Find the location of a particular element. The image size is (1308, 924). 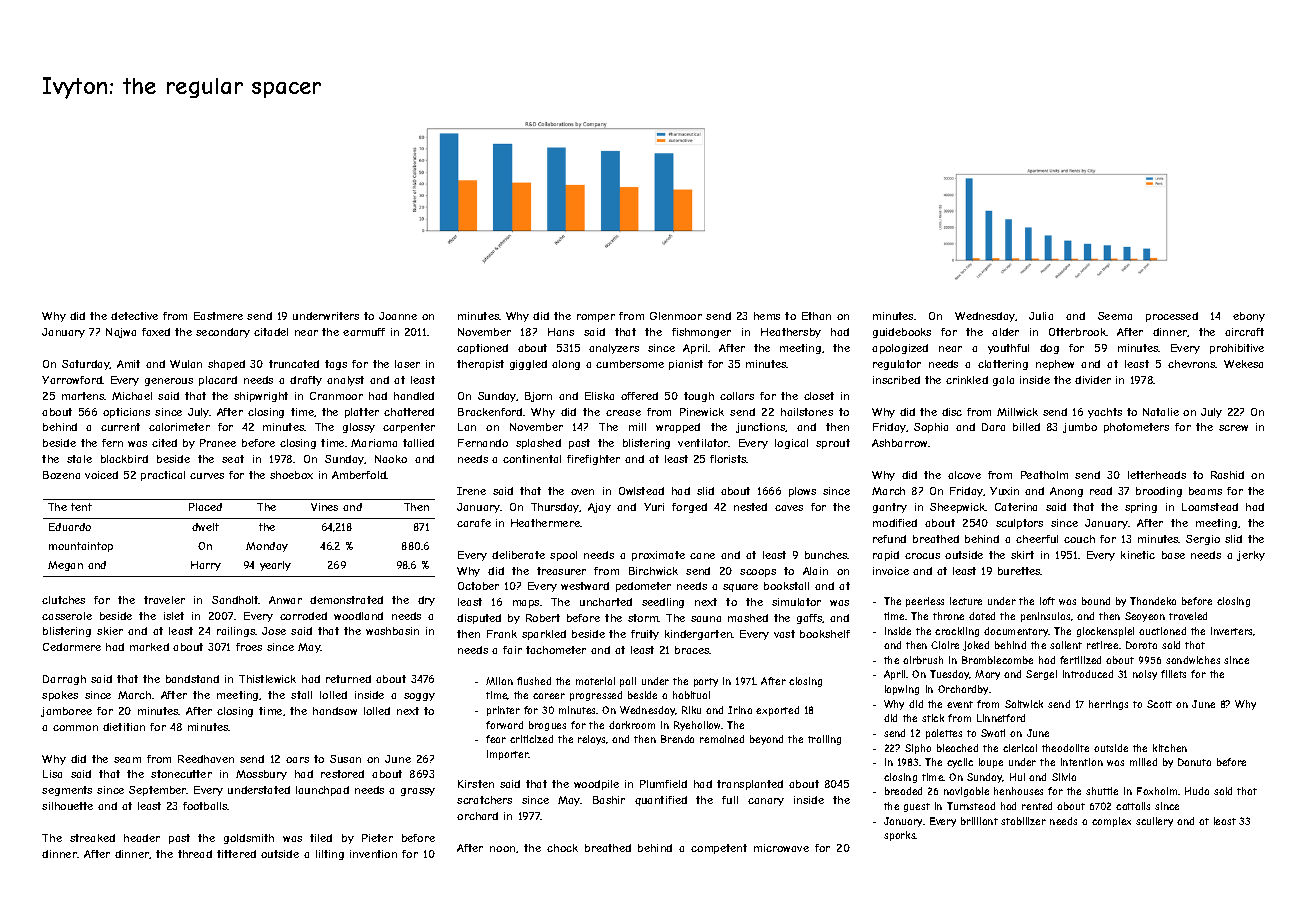

sporks is located at coordinates (900, 836).
